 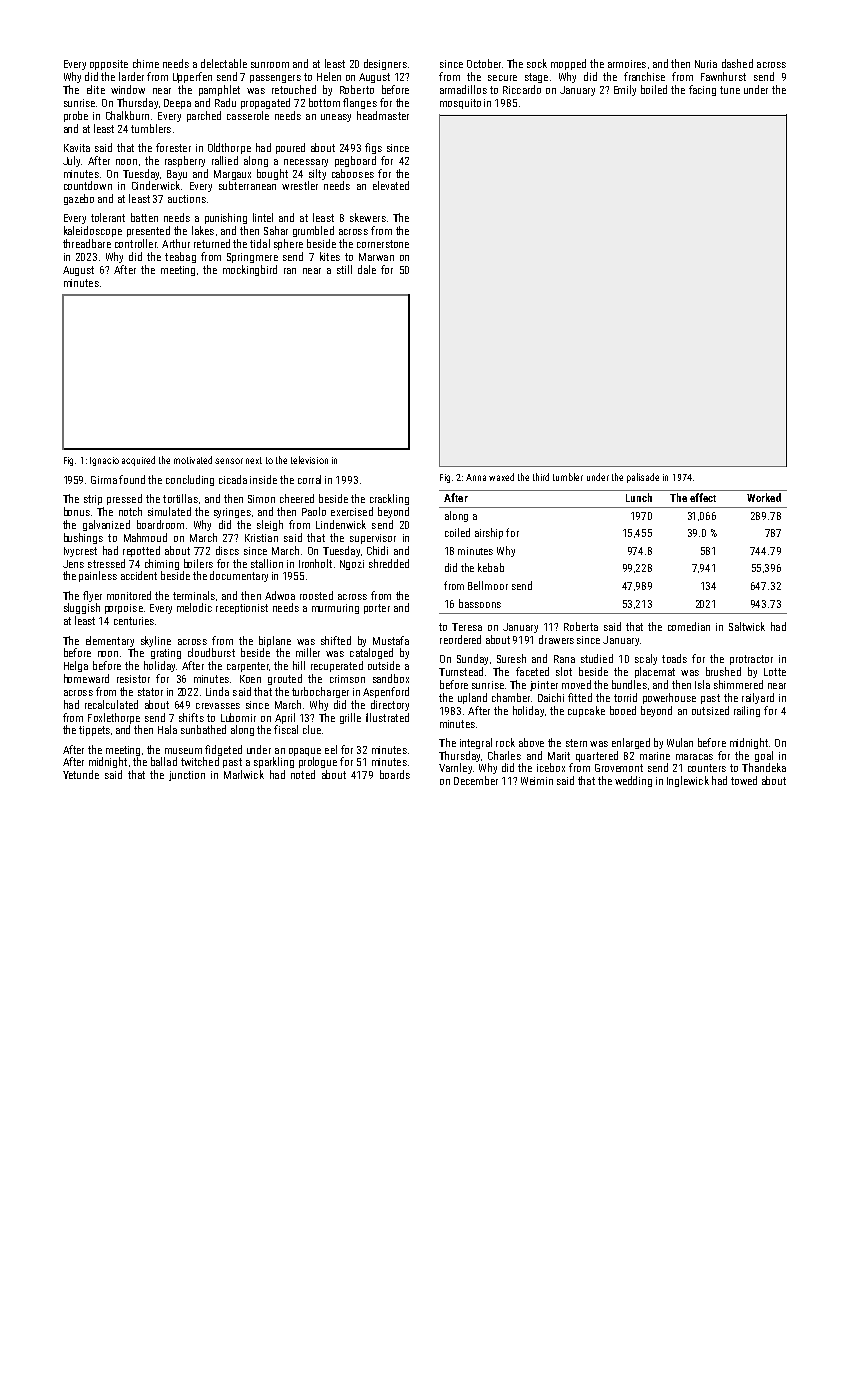 What do you see at coordinates (81, 774) in the page?
I see `Yetunde` at bounding box center [81, 774].
